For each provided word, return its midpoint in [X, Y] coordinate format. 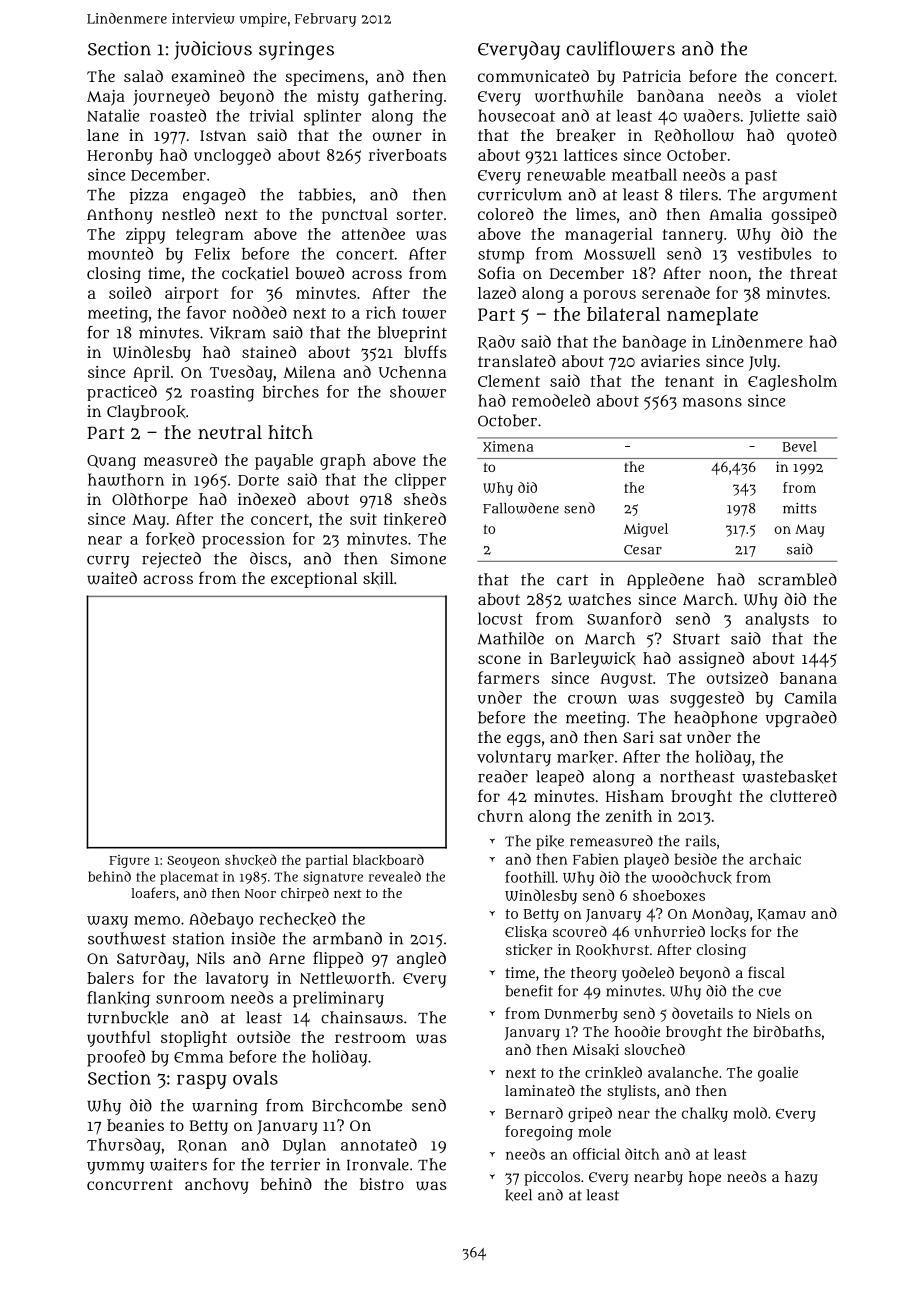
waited [112, 578]
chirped [305, 895]
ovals [255, 1078]
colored [506, 214]
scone [499, 659]
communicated [533, 76]
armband [347, 938]
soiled [130, 292]
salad [143, 76]
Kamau [782, 915]
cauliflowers [620, 48]
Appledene [665, 581]
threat [813, 273]
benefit [529, 991]
